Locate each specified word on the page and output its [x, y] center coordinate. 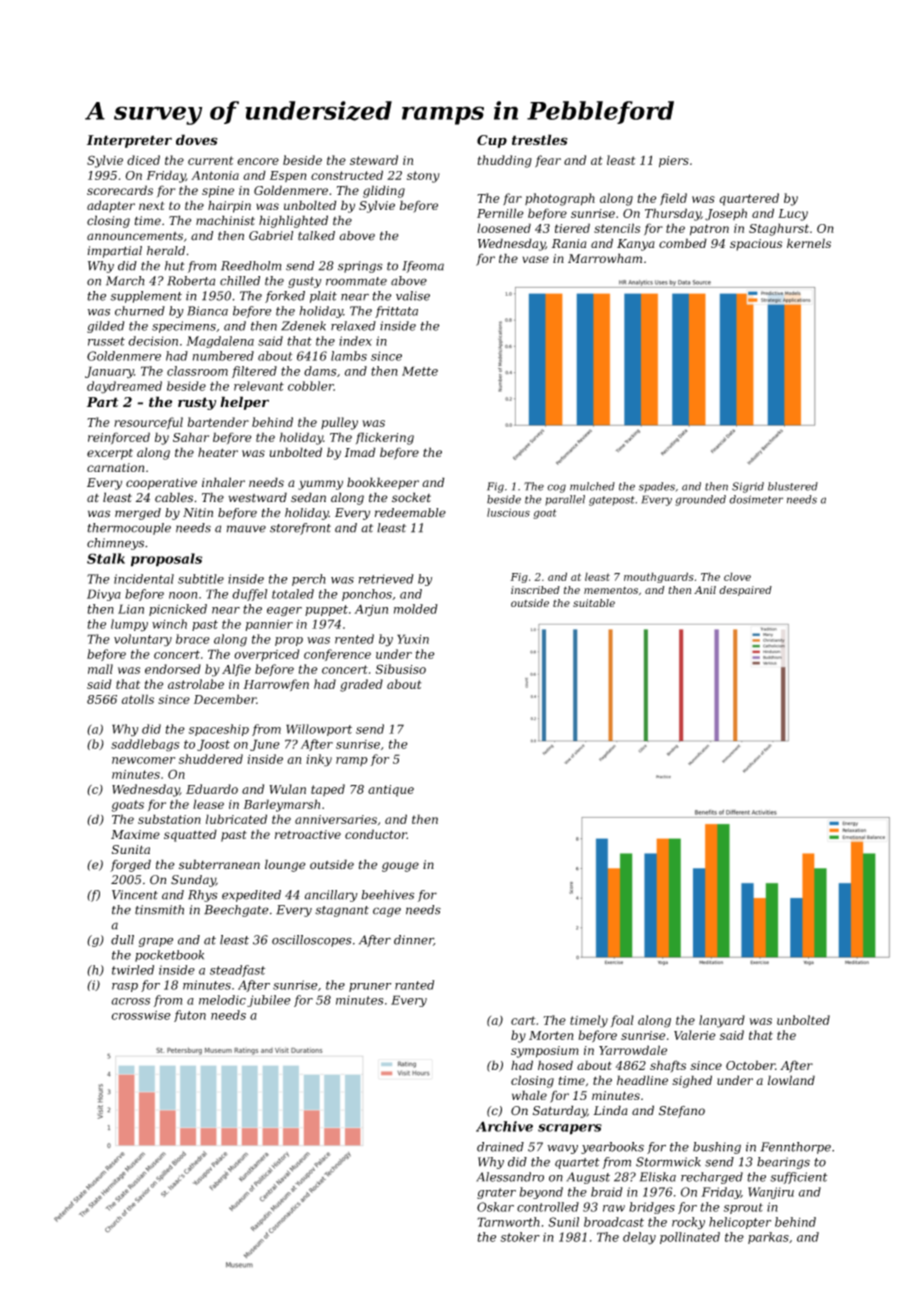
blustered [793, 486]
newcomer [143, 760]
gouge [400, 867]
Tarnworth [508, 1222]
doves [197, 139]
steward [374, 160]
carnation [115, 467]
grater [496, 1193]
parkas [768, 1238]
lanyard [722, 1021]
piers [674, 162]
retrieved [386, 579]
